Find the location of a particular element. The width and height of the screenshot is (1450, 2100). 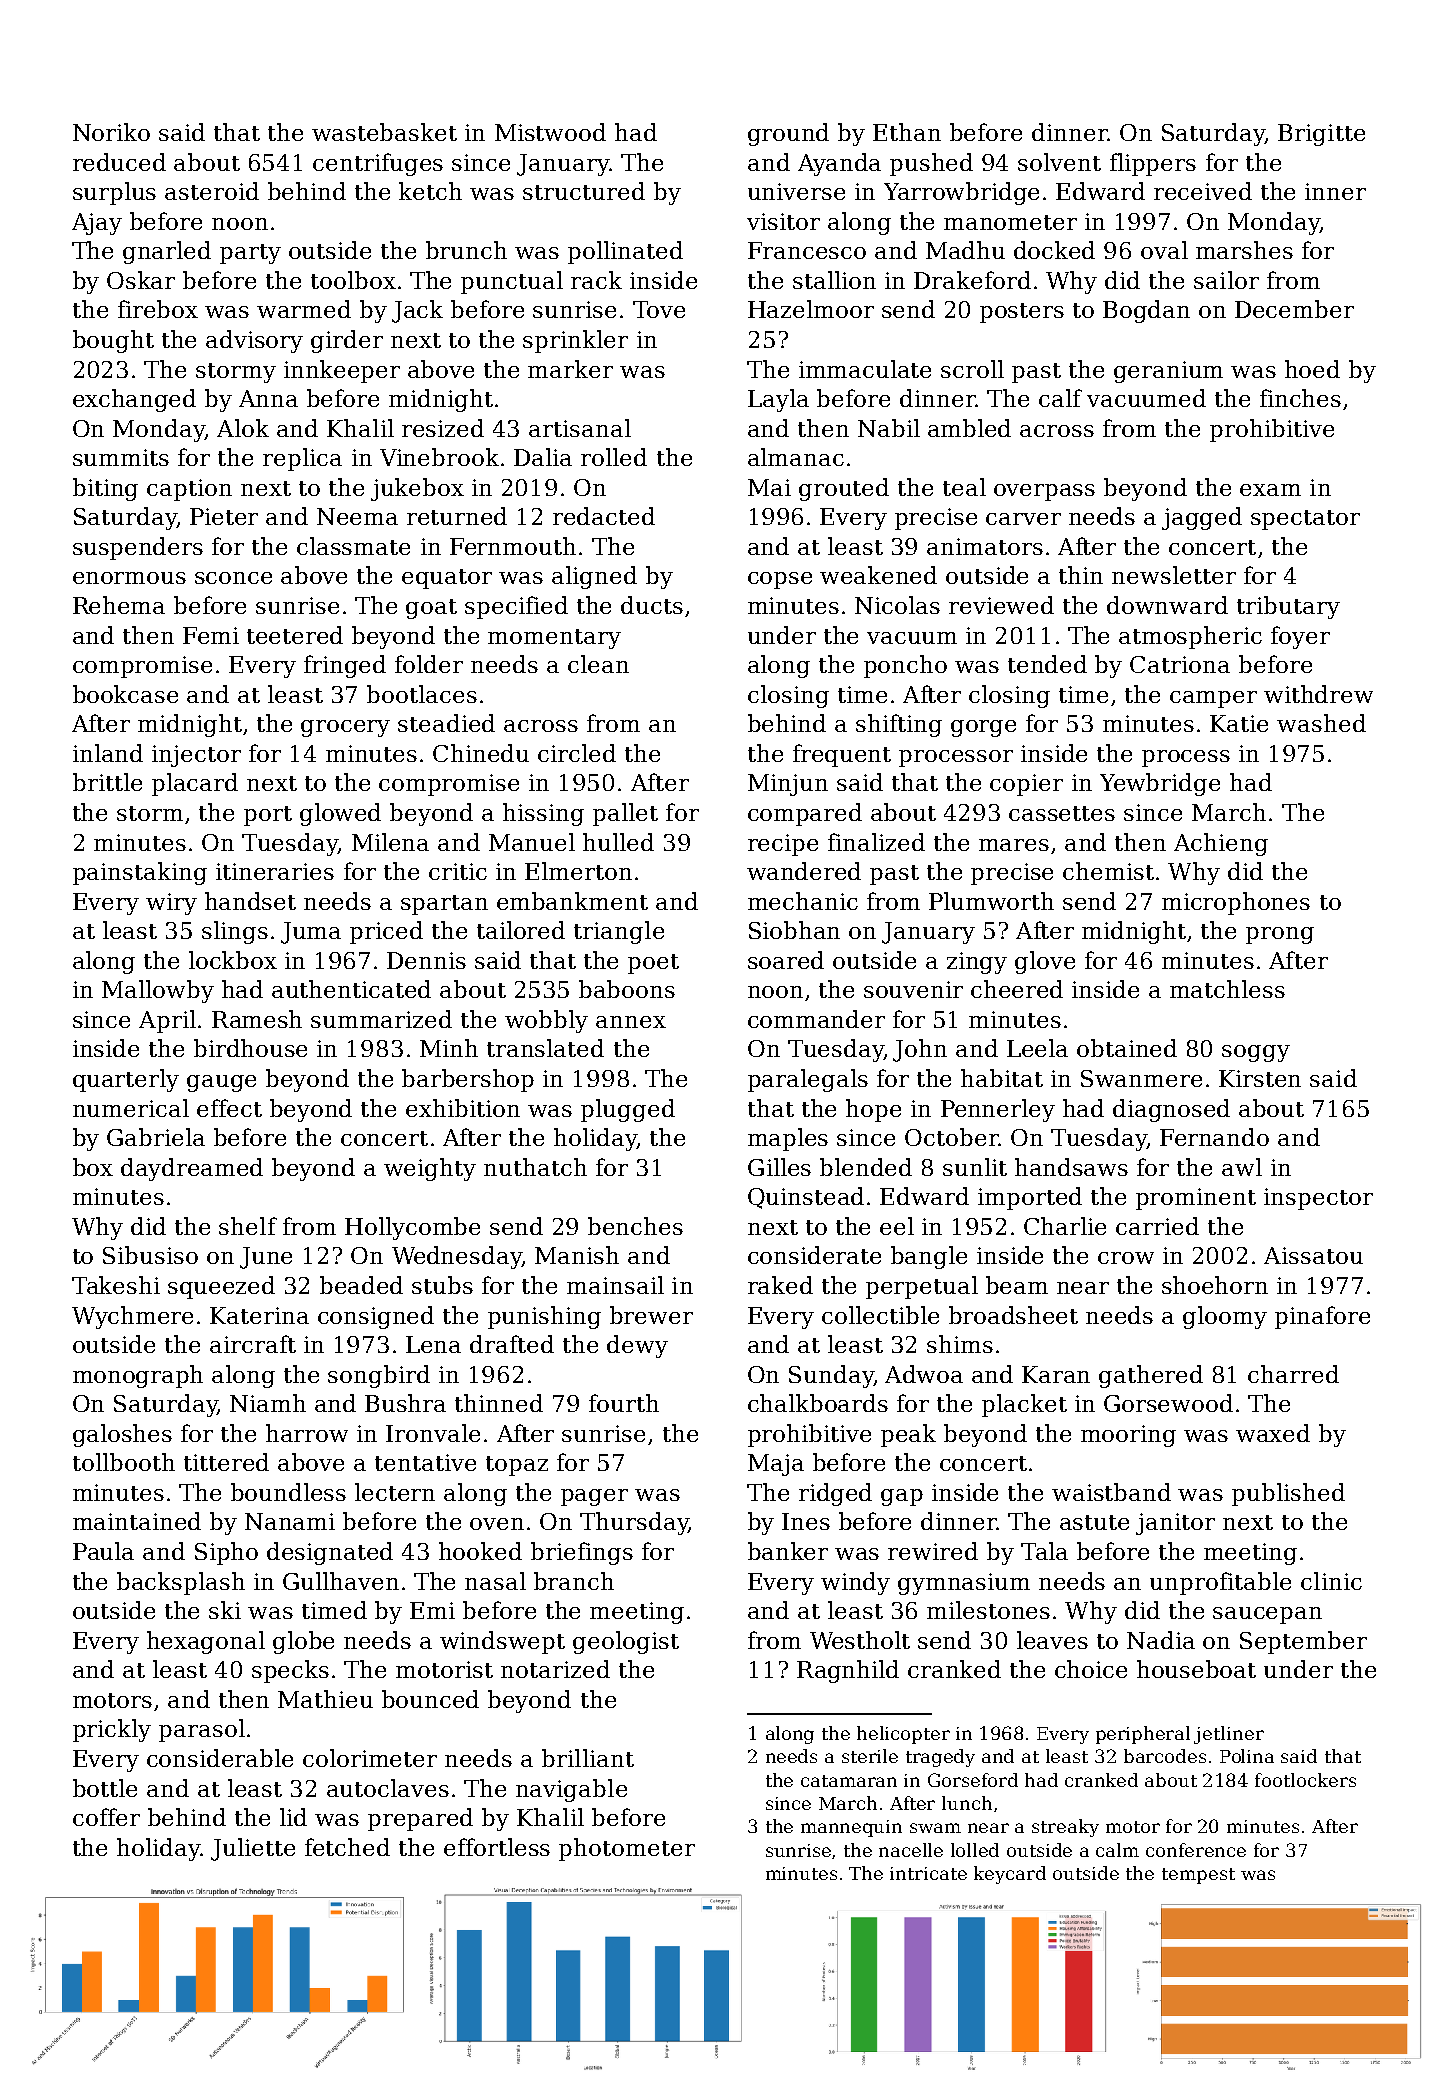

coffer is located at coordinates (106, 1817).
